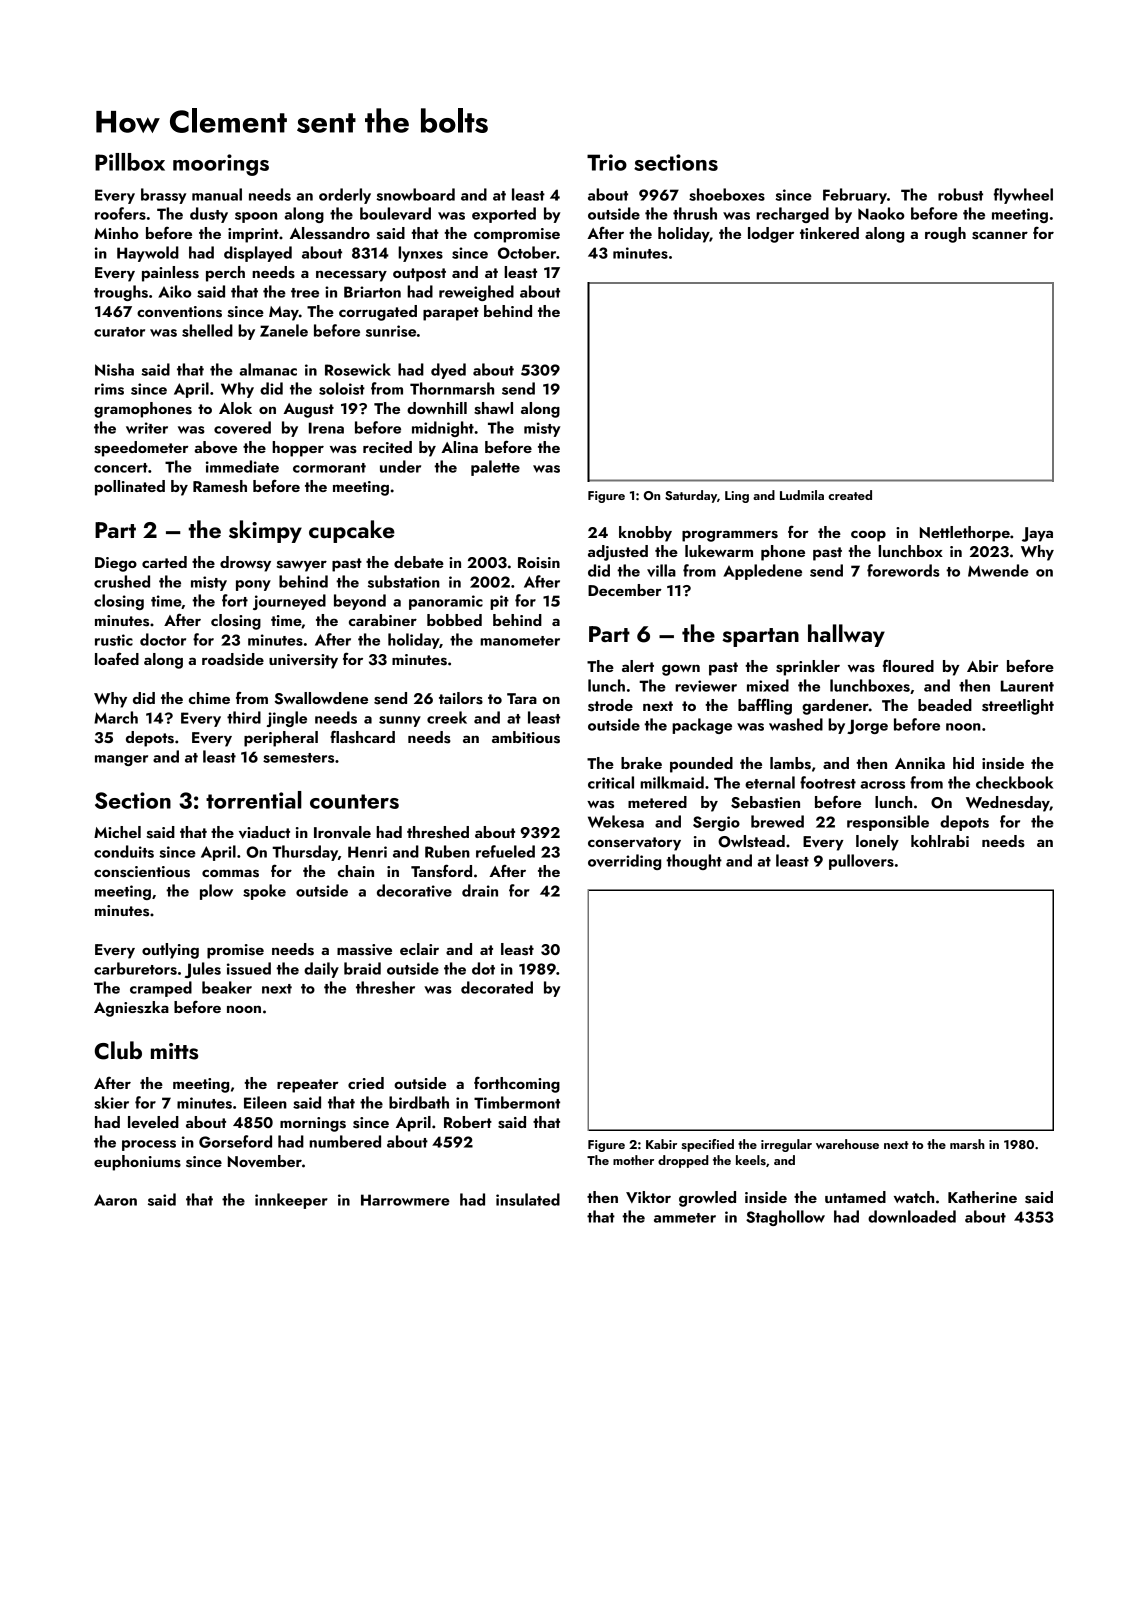  I want to click on insulated, so click(528, 1199).
